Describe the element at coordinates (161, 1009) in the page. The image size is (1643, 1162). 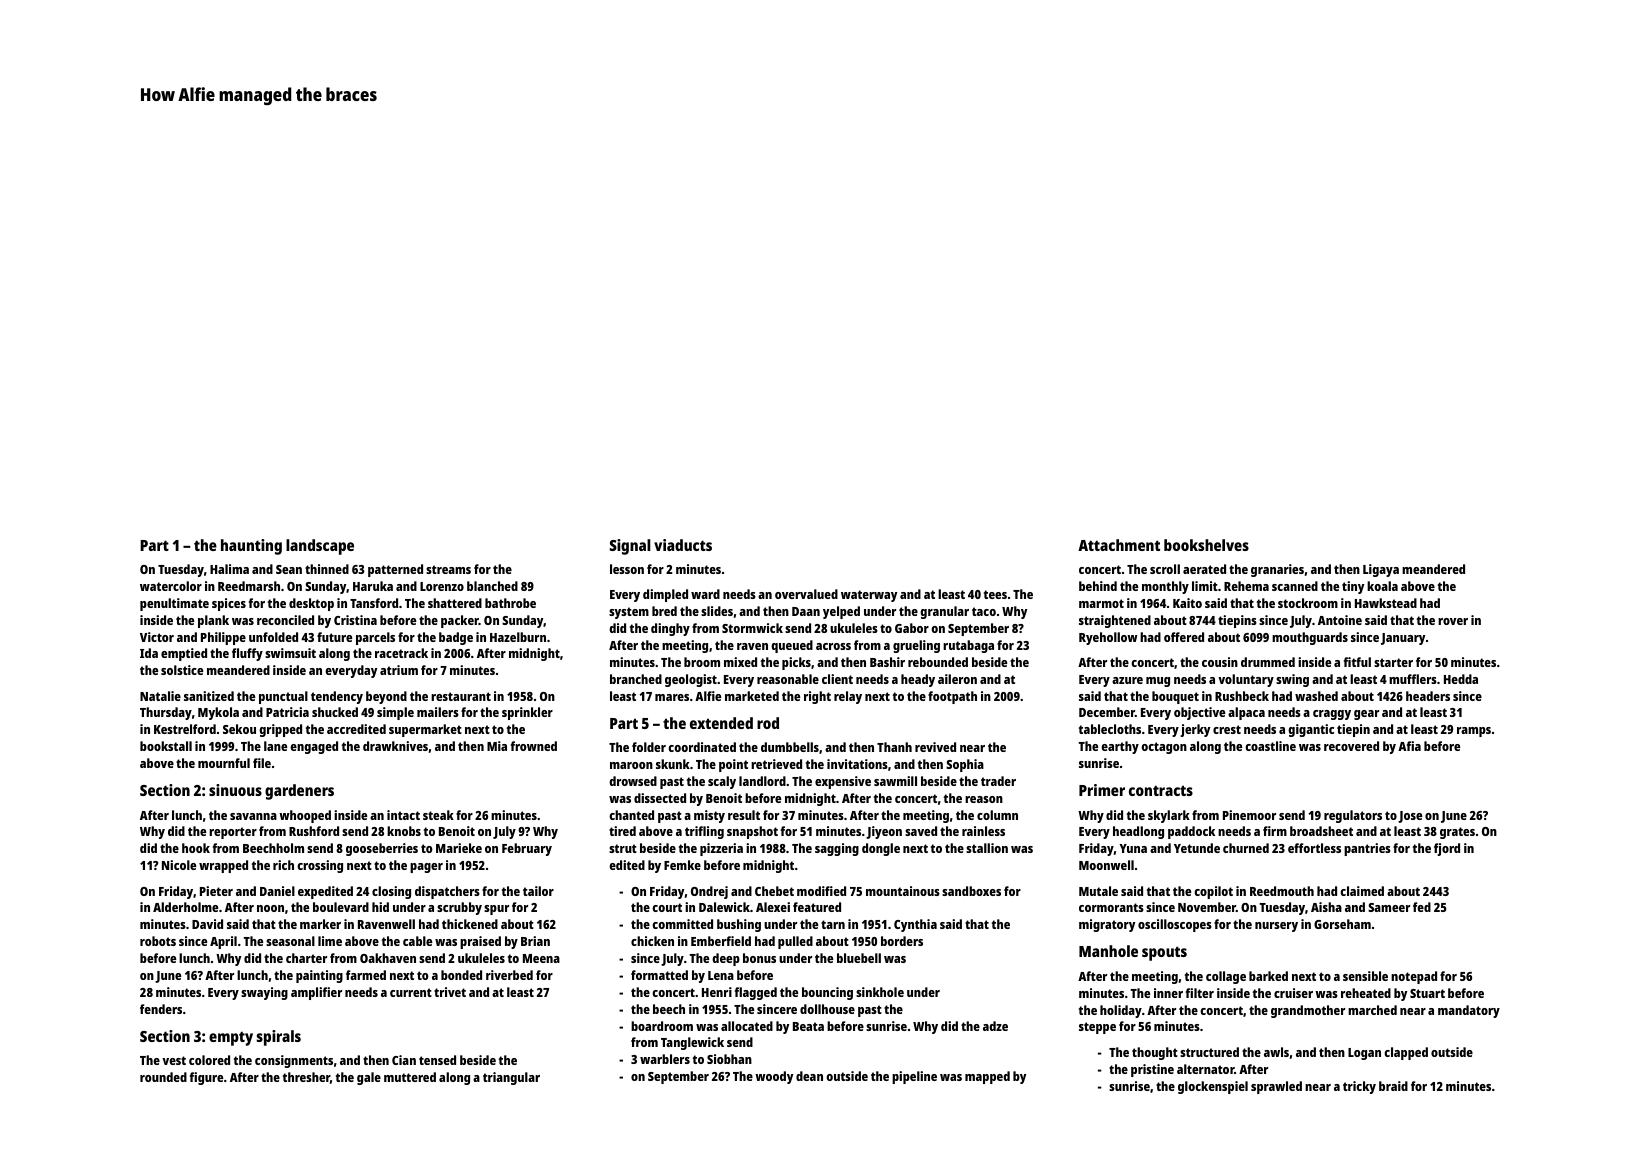
I see `fenders` at that location.
